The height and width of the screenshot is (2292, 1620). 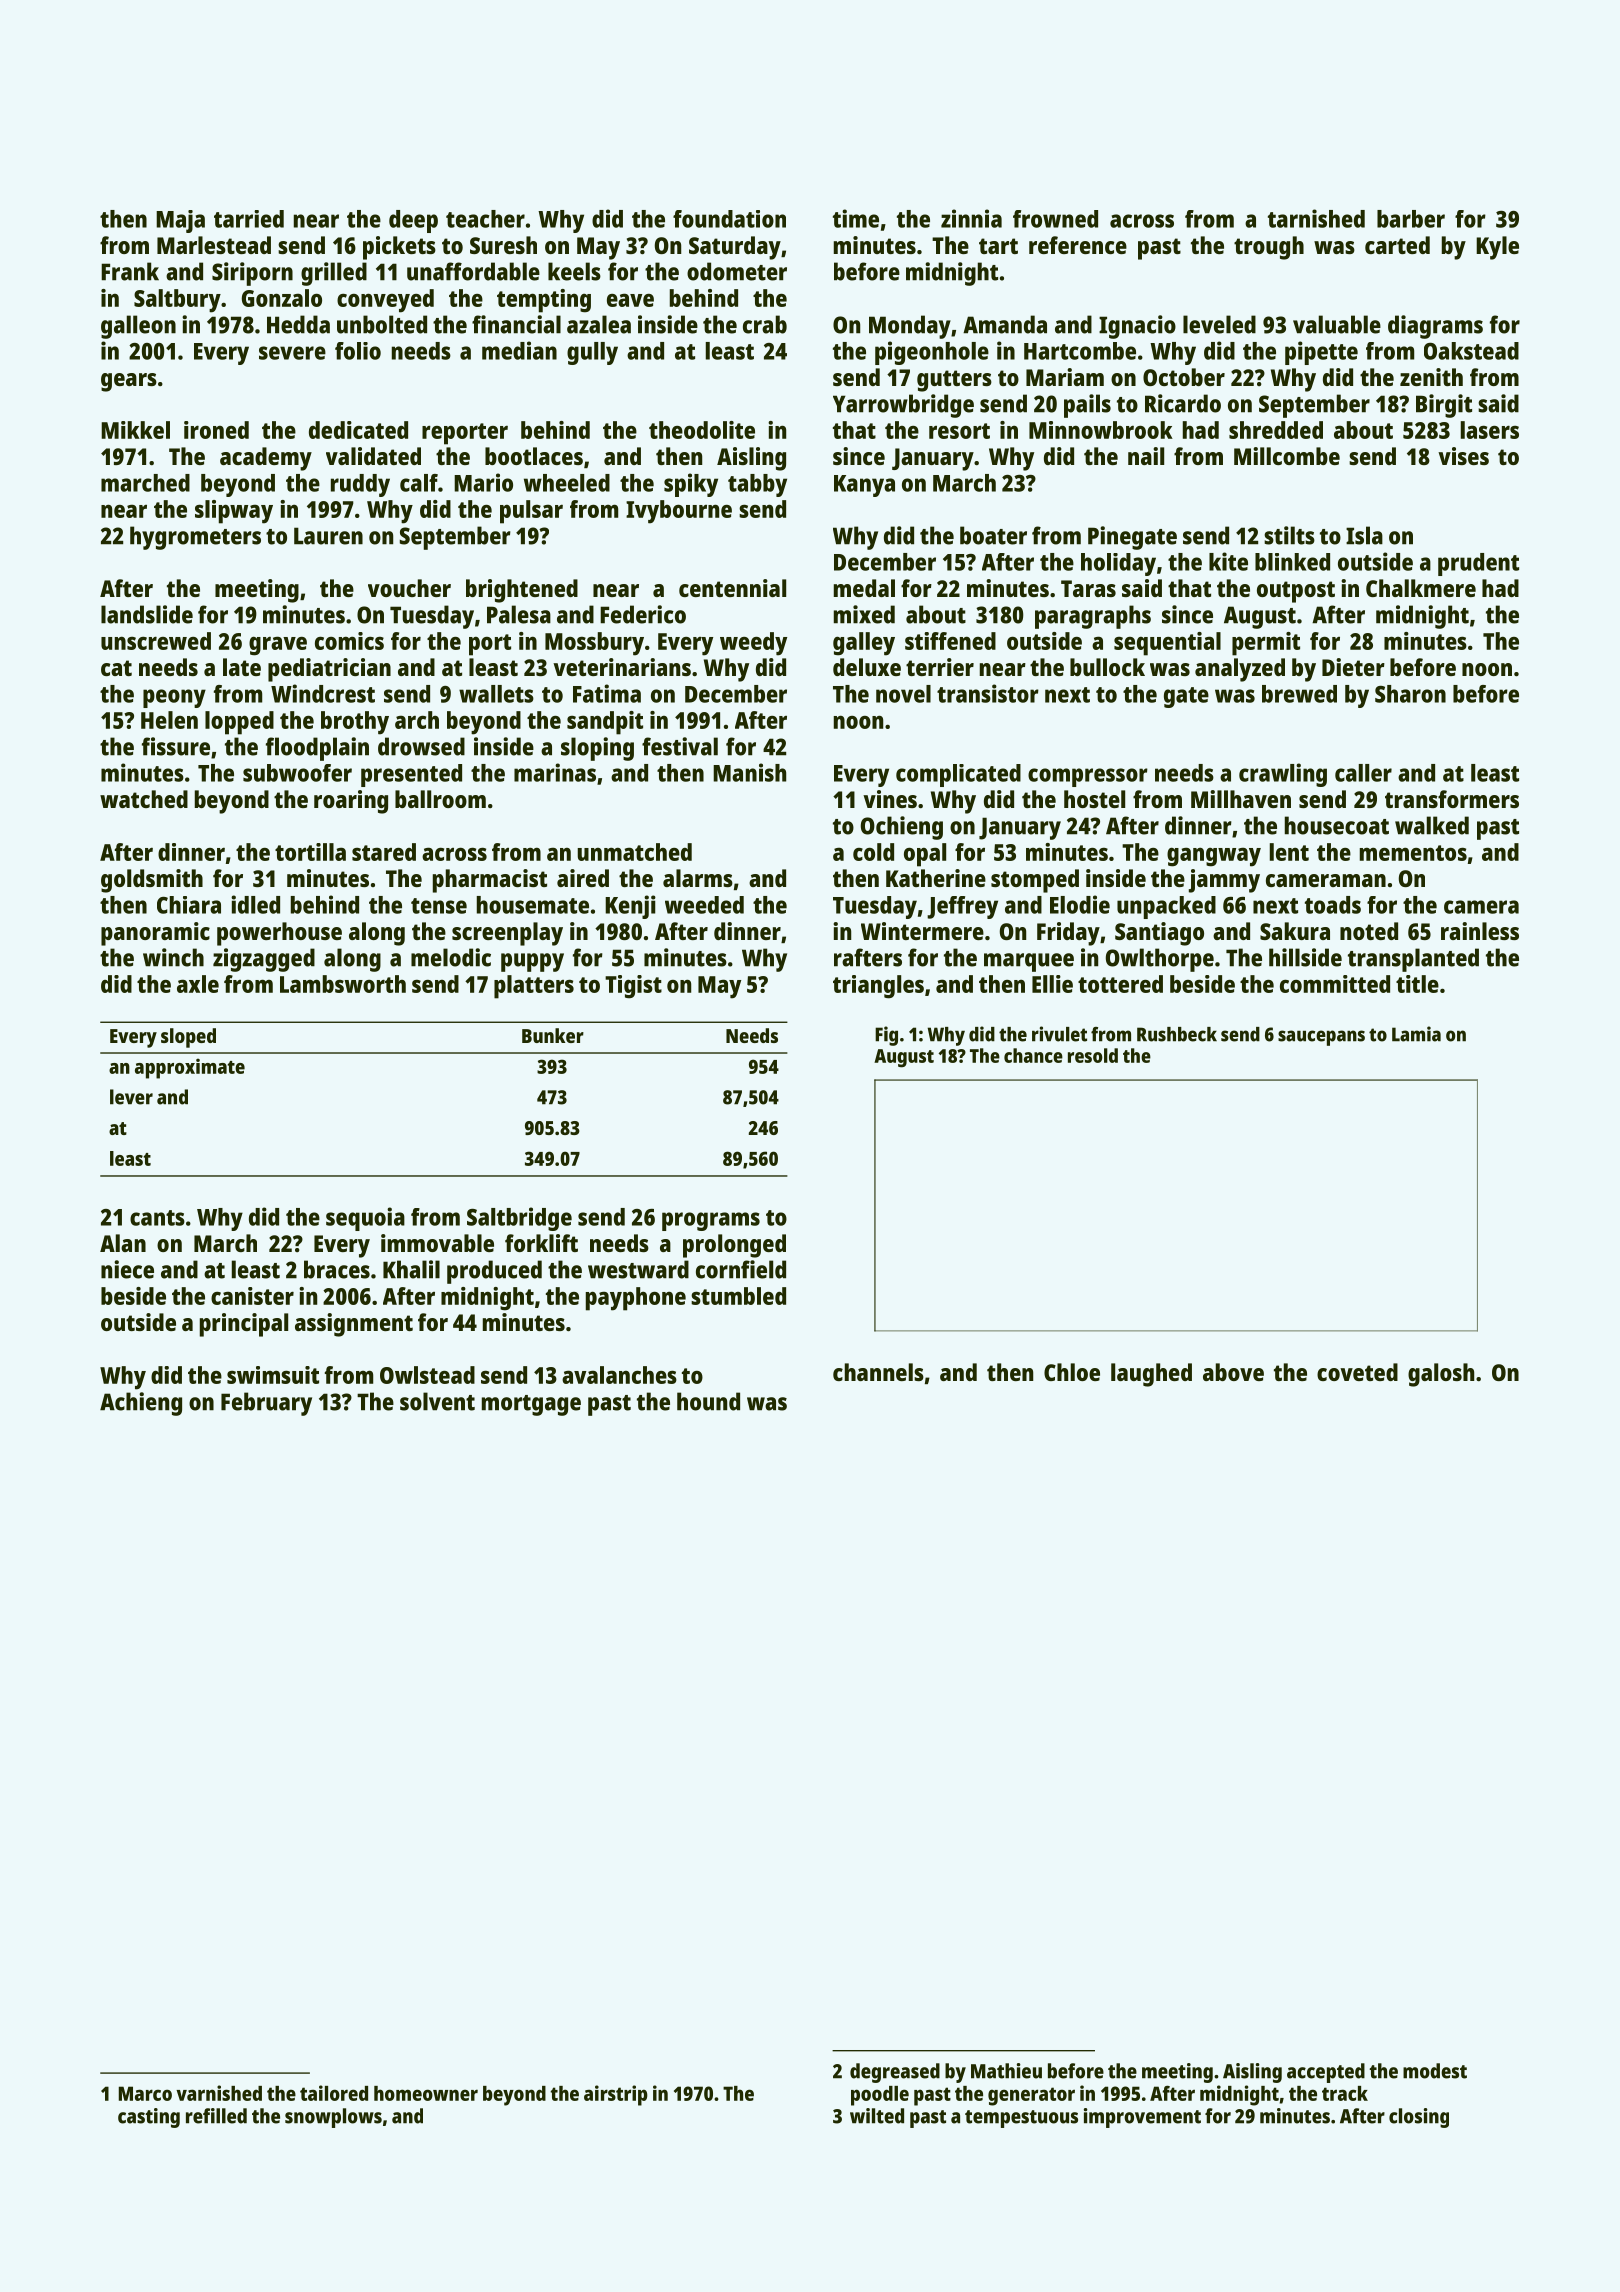 What do you see at coordinates (360, 485) in the screenshot?
I see `ruddy` at bounding box center [360, 485].
